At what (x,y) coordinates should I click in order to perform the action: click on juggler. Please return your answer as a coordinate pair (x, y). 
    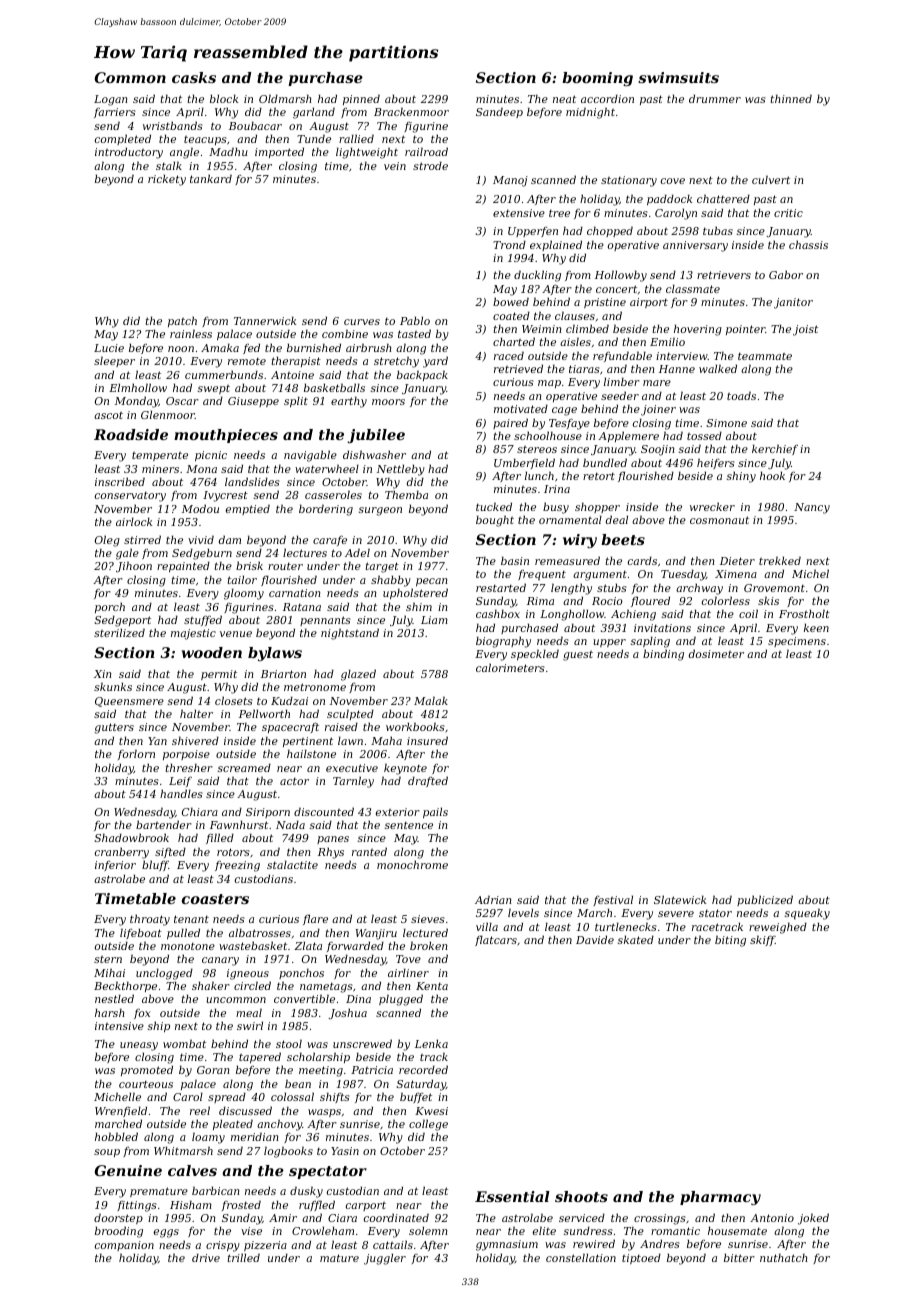
    Looking at the image, I should click on (385, 1259).
